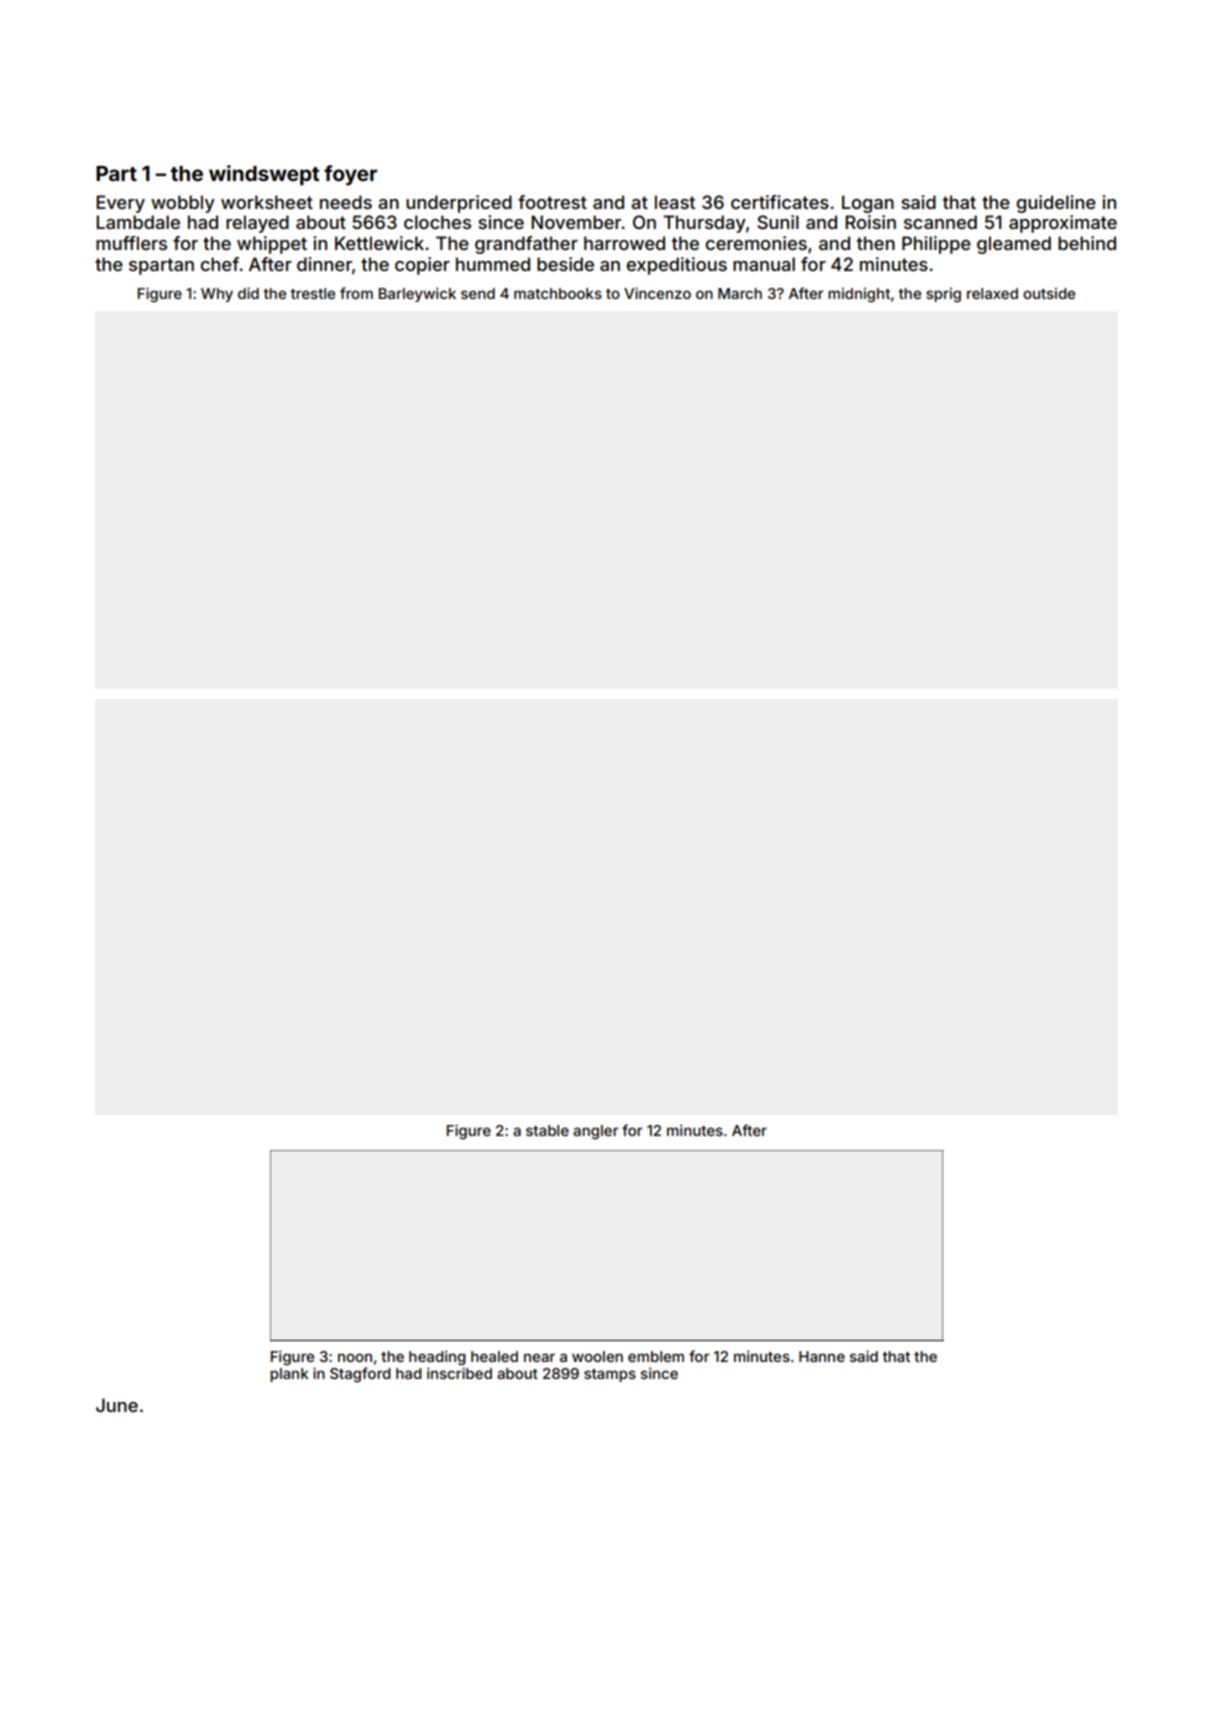  I want to click on did, so click(248, 293).
